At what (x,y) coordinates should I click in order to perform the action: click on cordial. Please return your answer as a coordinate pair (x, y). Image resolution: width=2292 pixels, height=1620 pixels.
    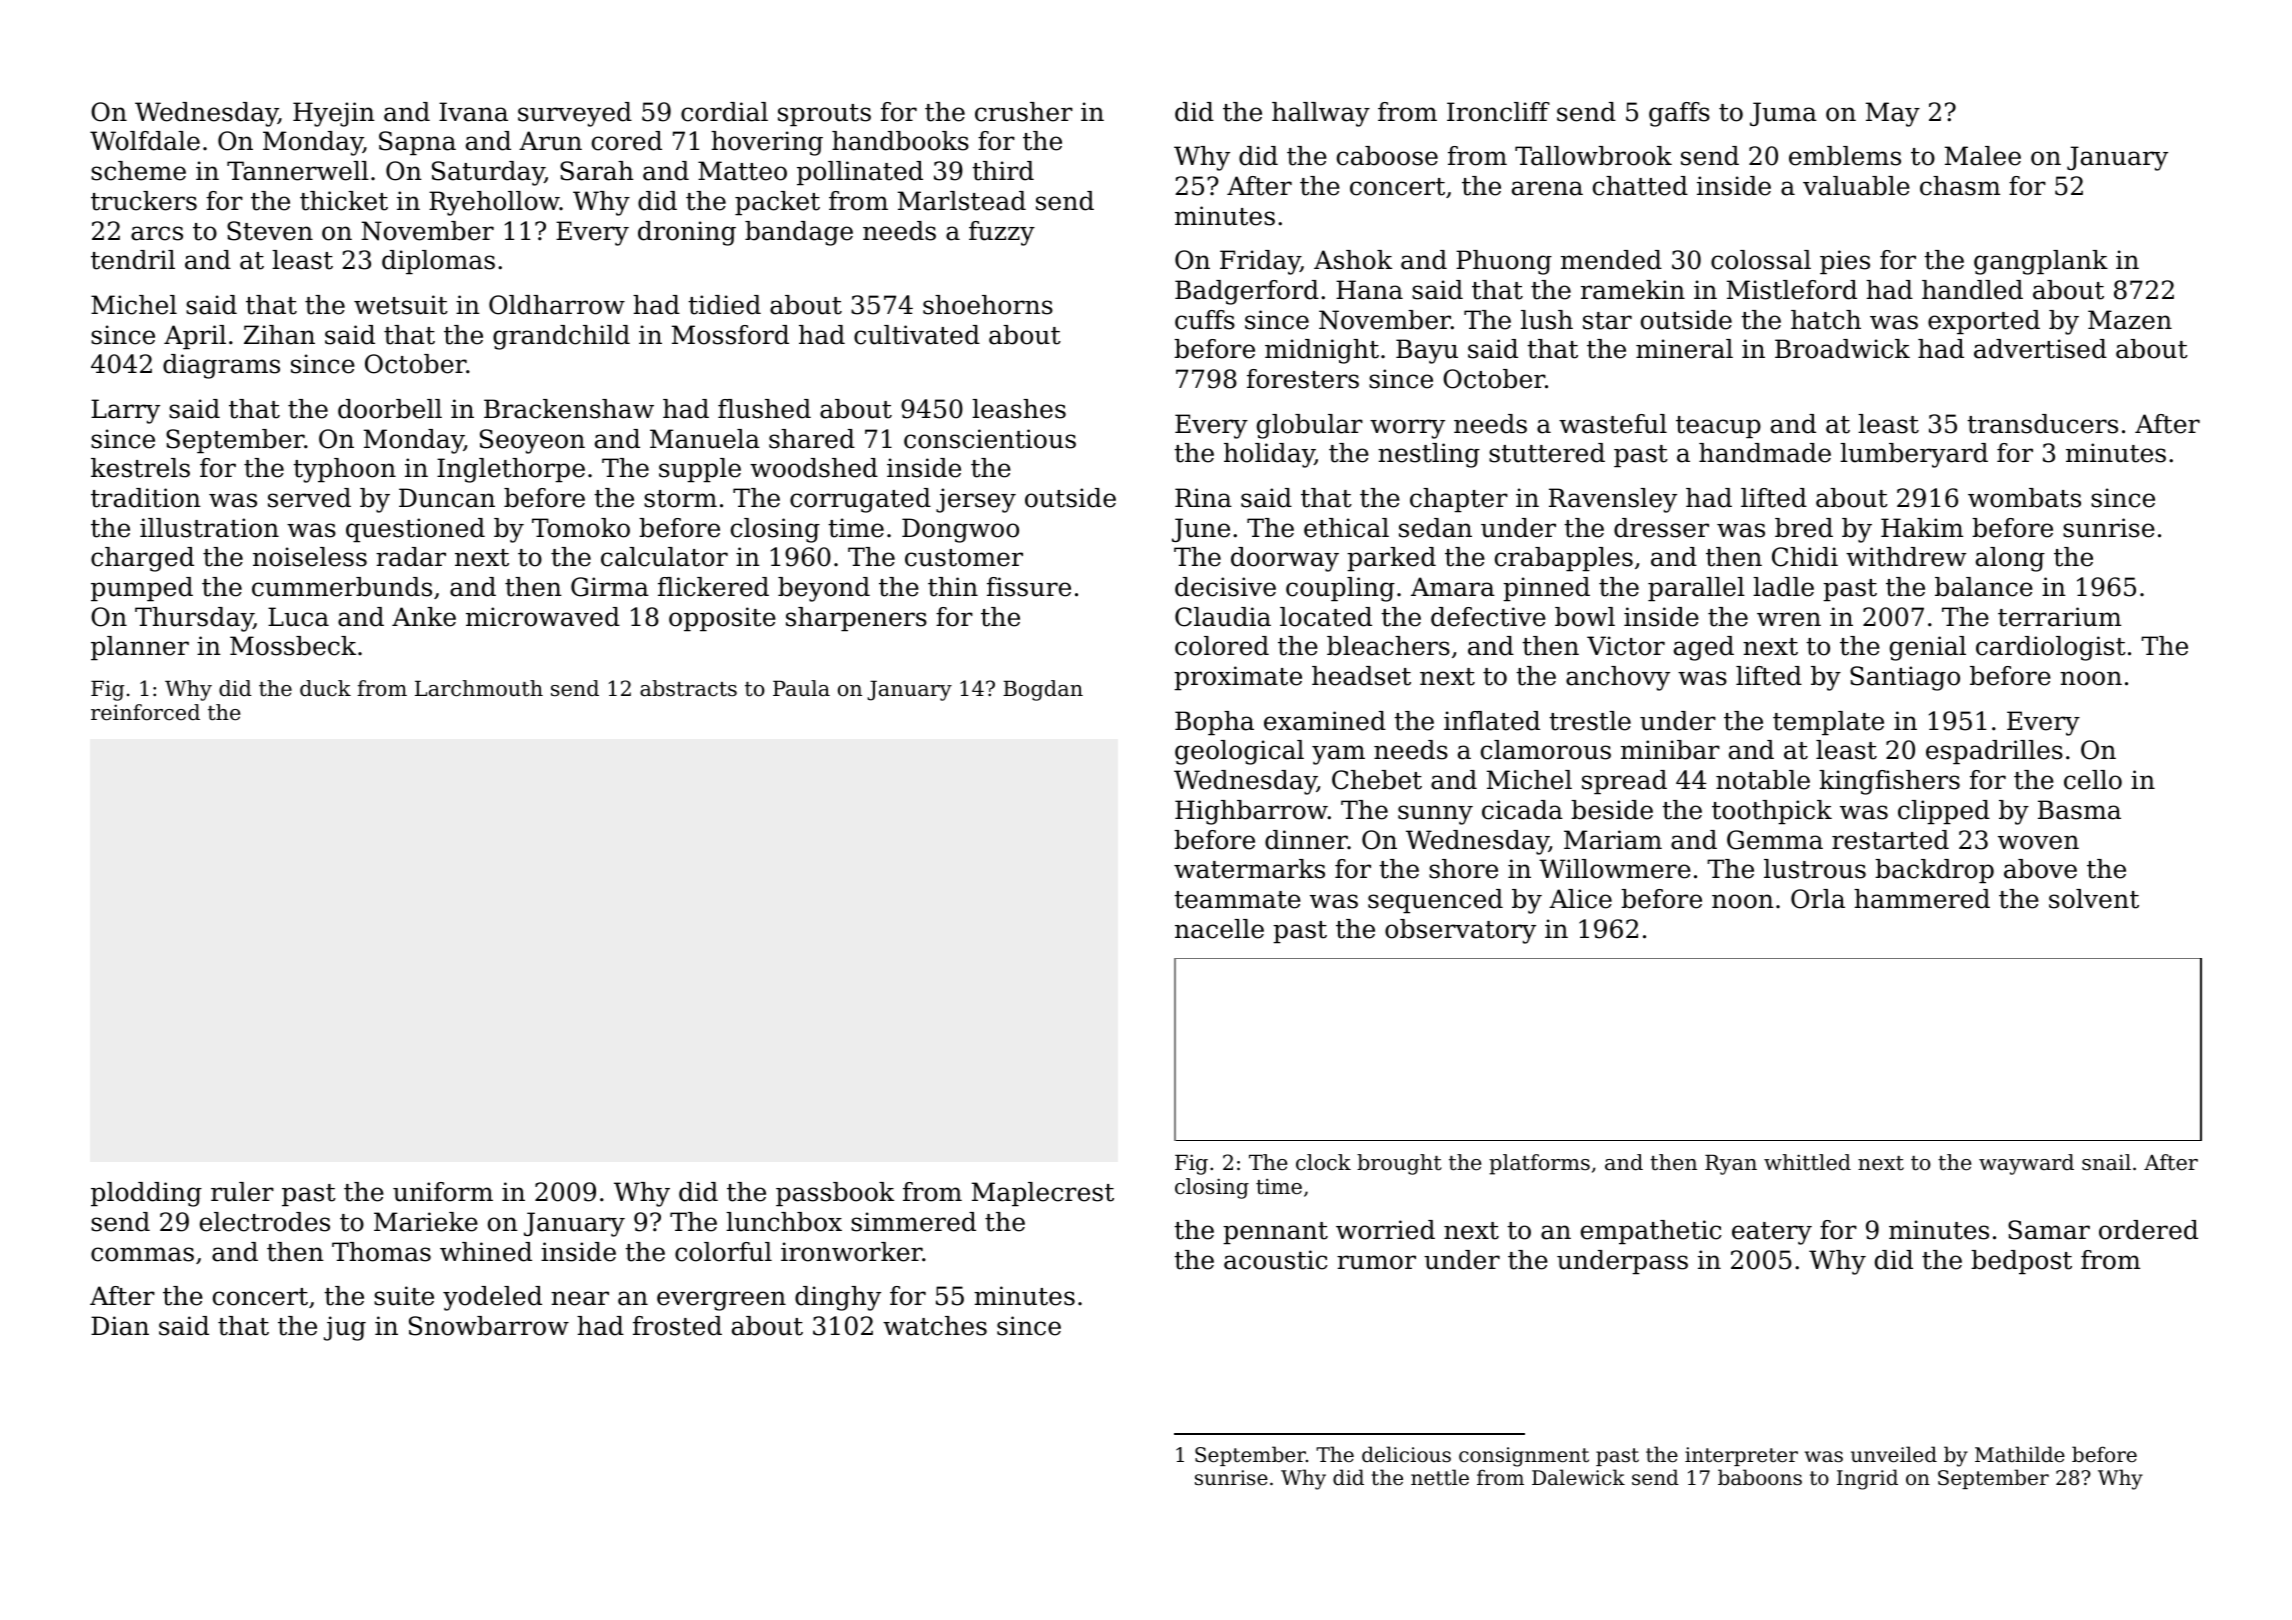
    Looking at the image, I should click on (724, 112).
